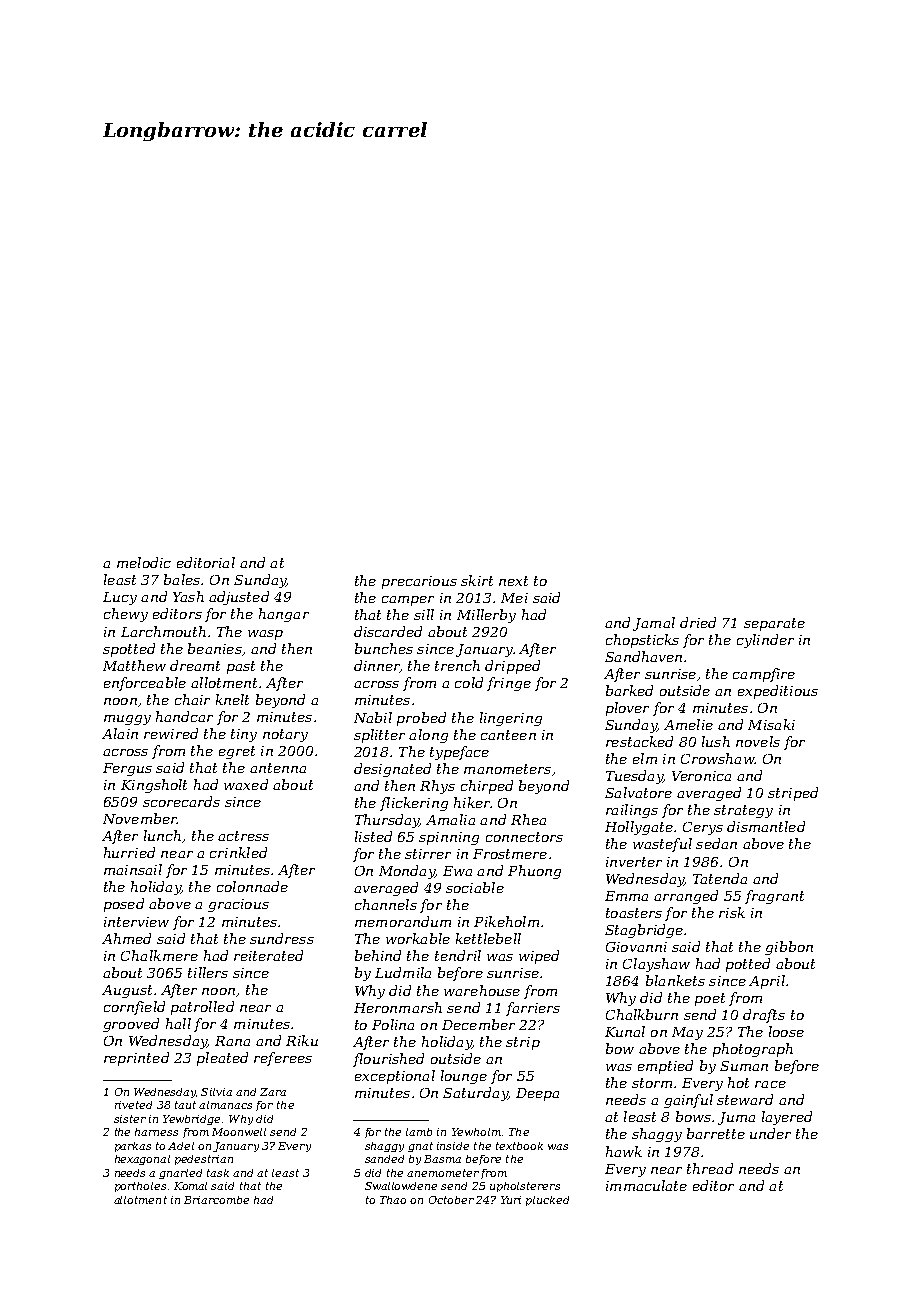 This image has height=1308, width=924. I want to click on chopsticks, so click(642, 641).
